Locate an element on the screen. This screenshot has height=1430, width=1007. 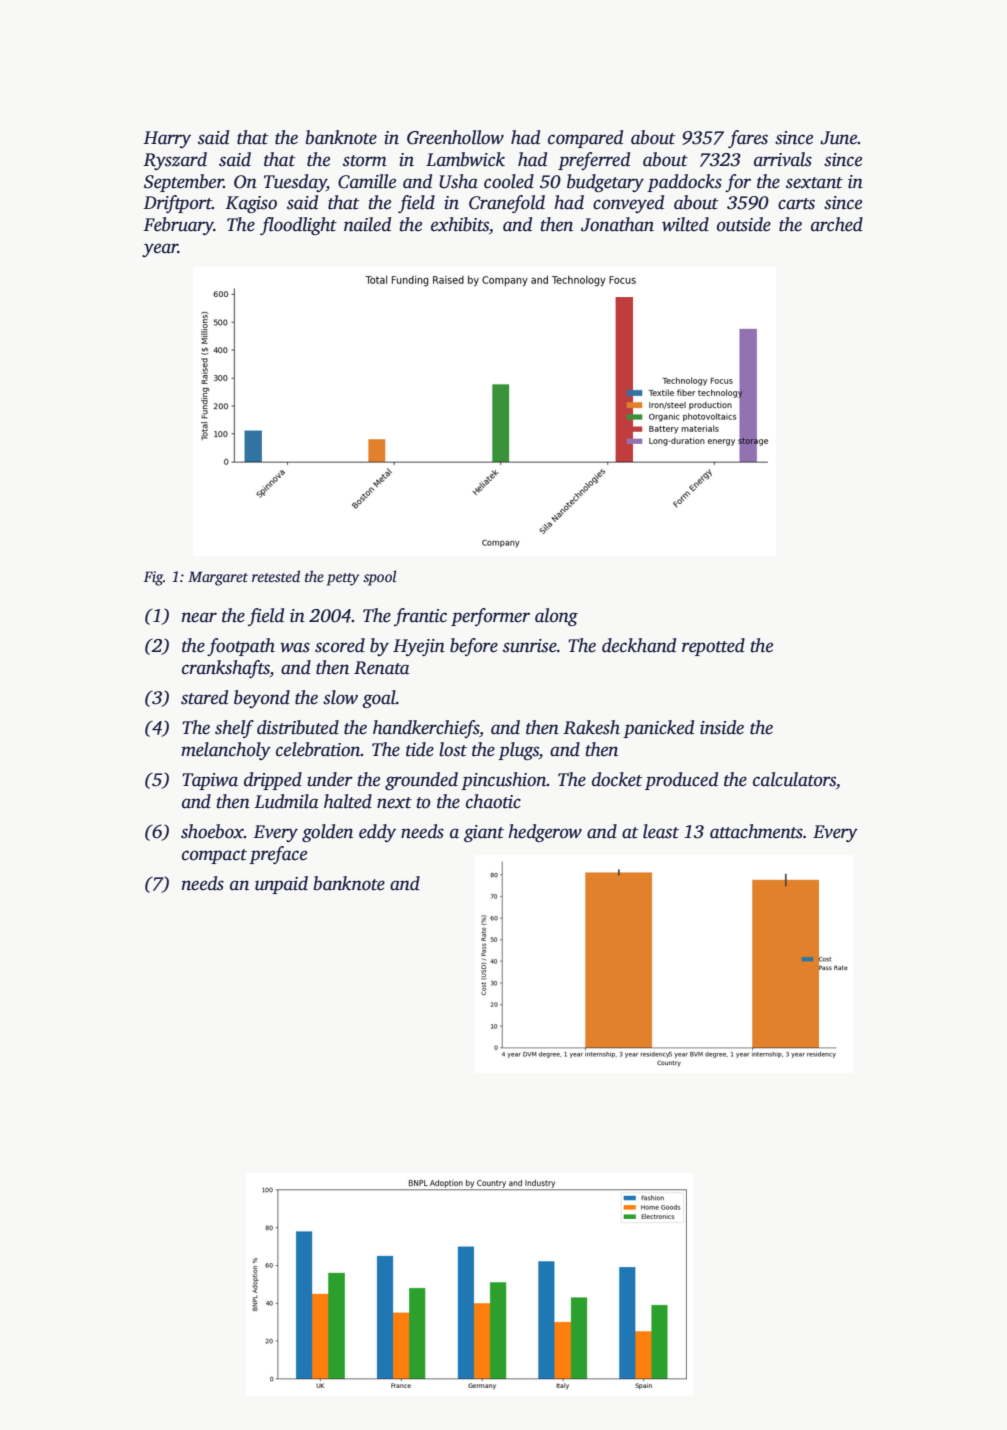
arched is located at coordinates (837, 224).
